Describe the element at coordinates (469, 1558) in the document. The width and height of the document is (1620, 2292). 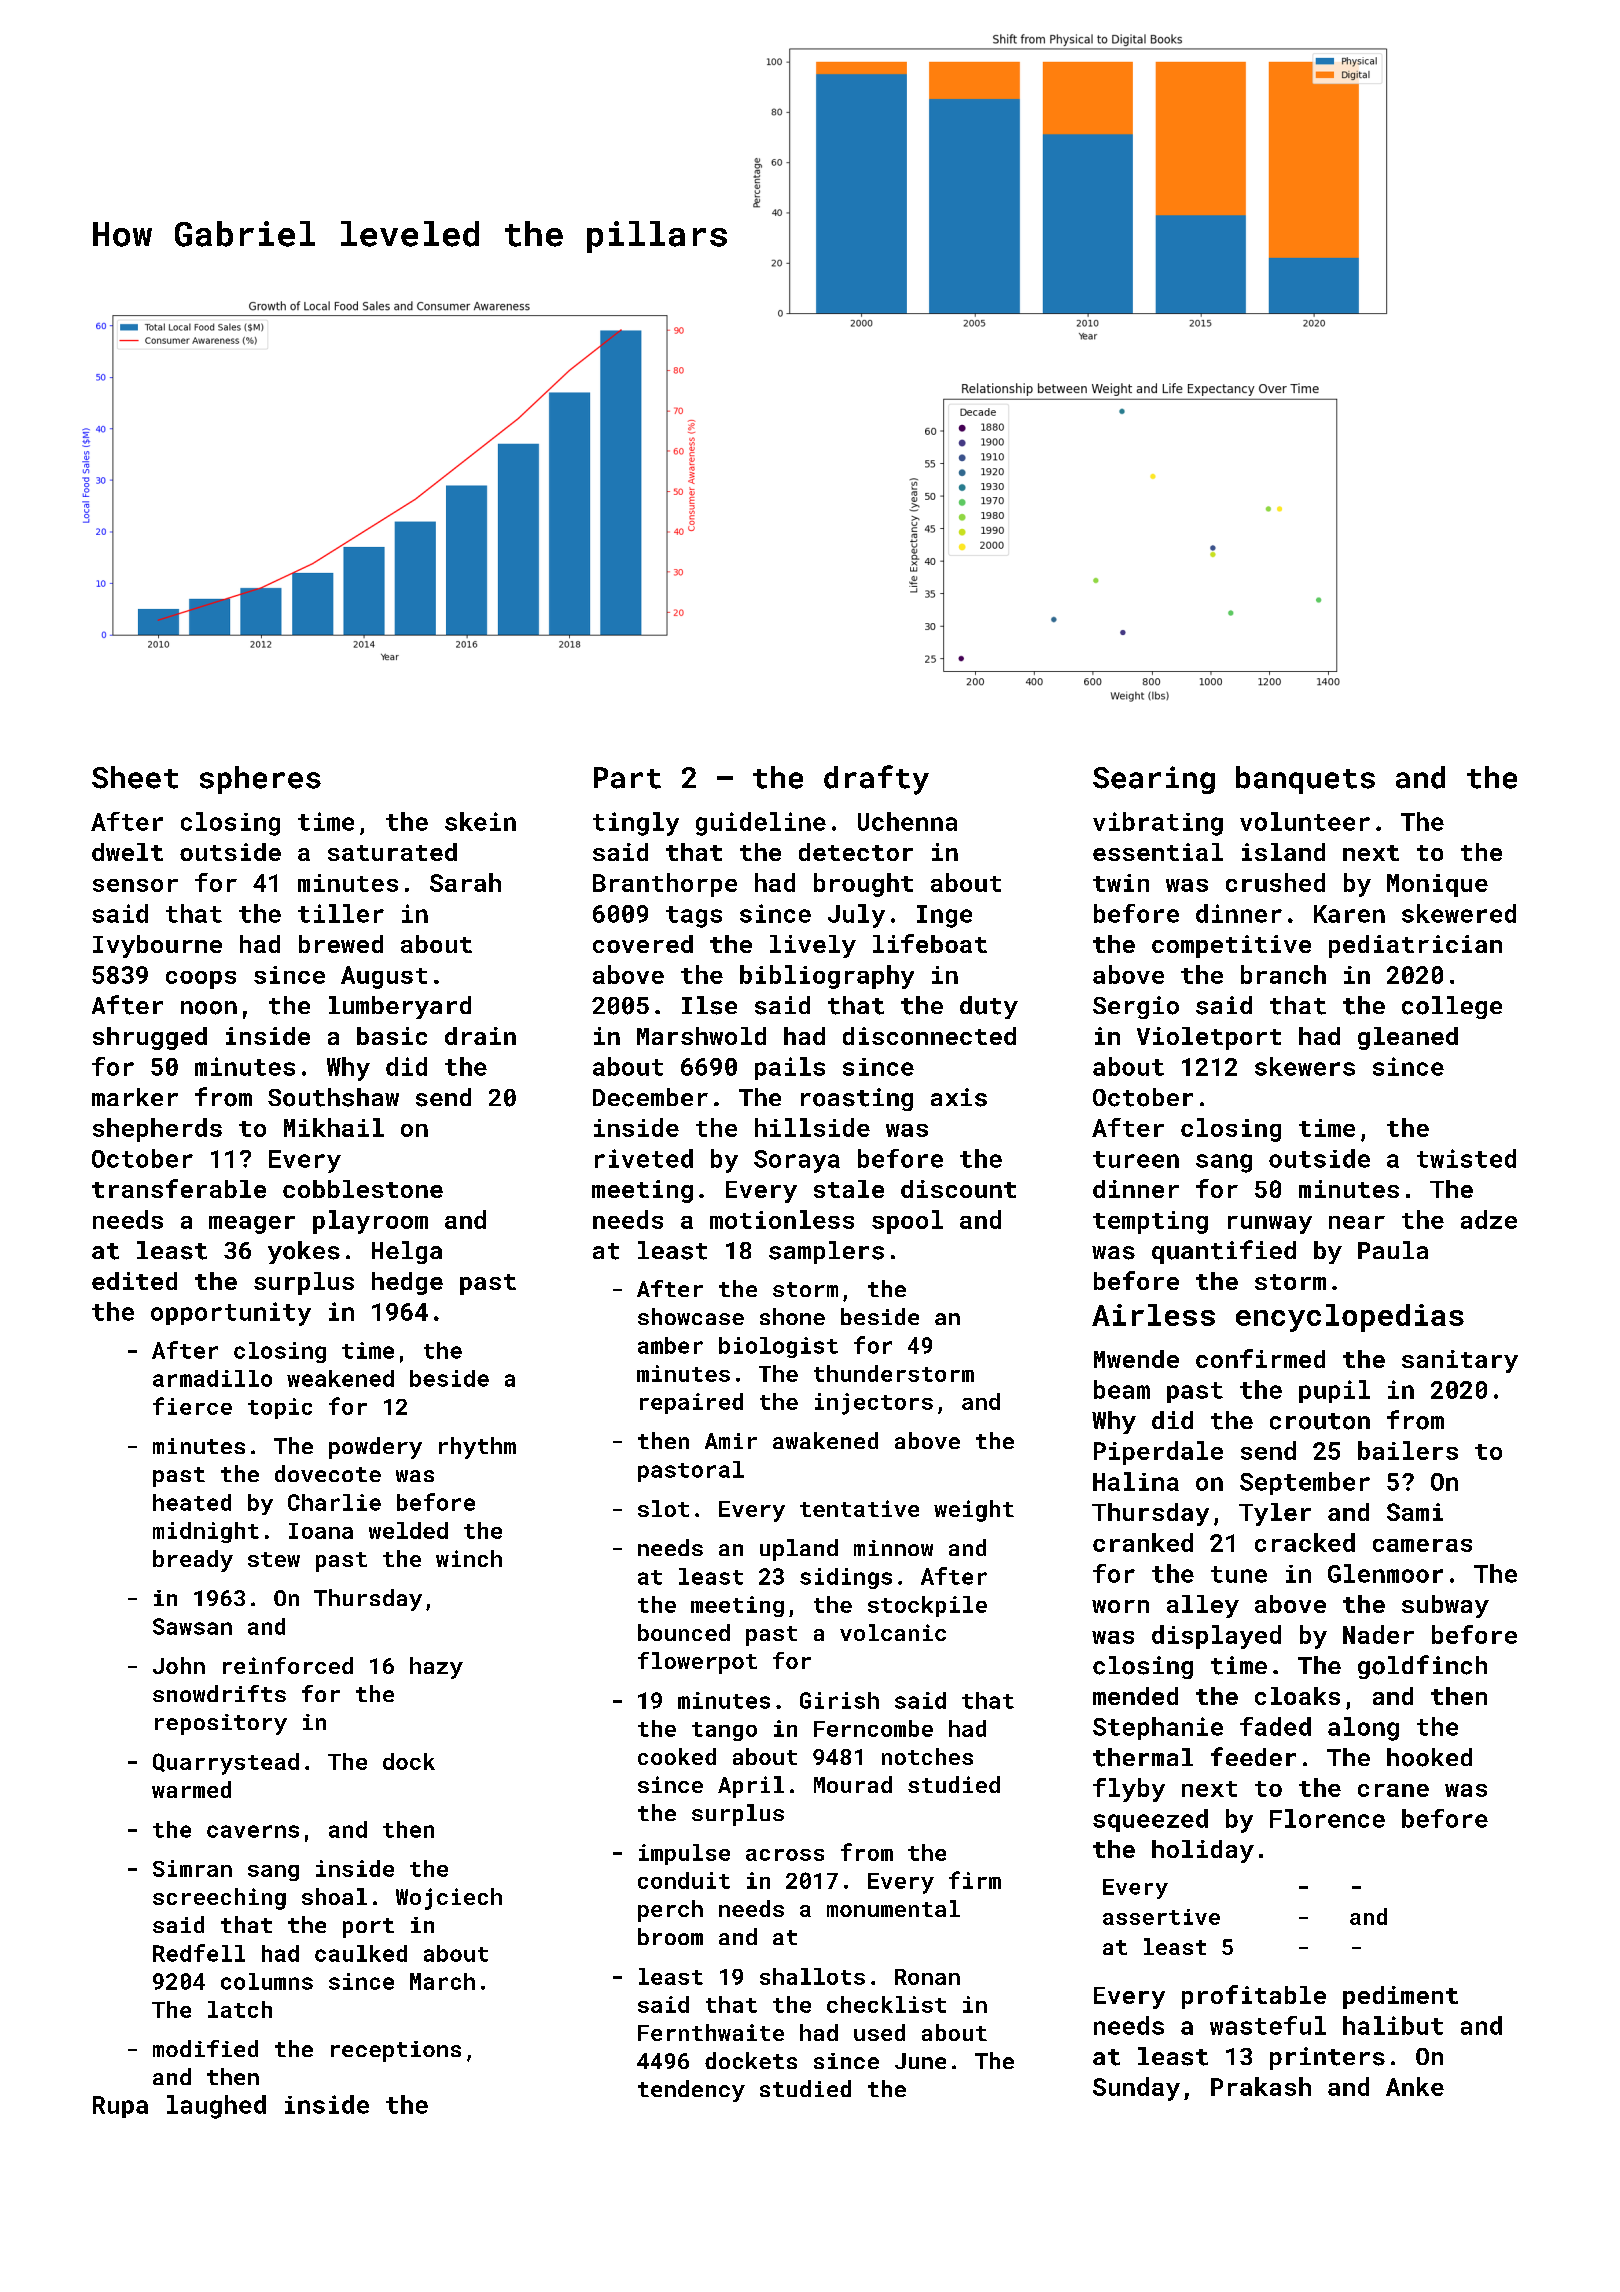
I see `winch` at that location.
